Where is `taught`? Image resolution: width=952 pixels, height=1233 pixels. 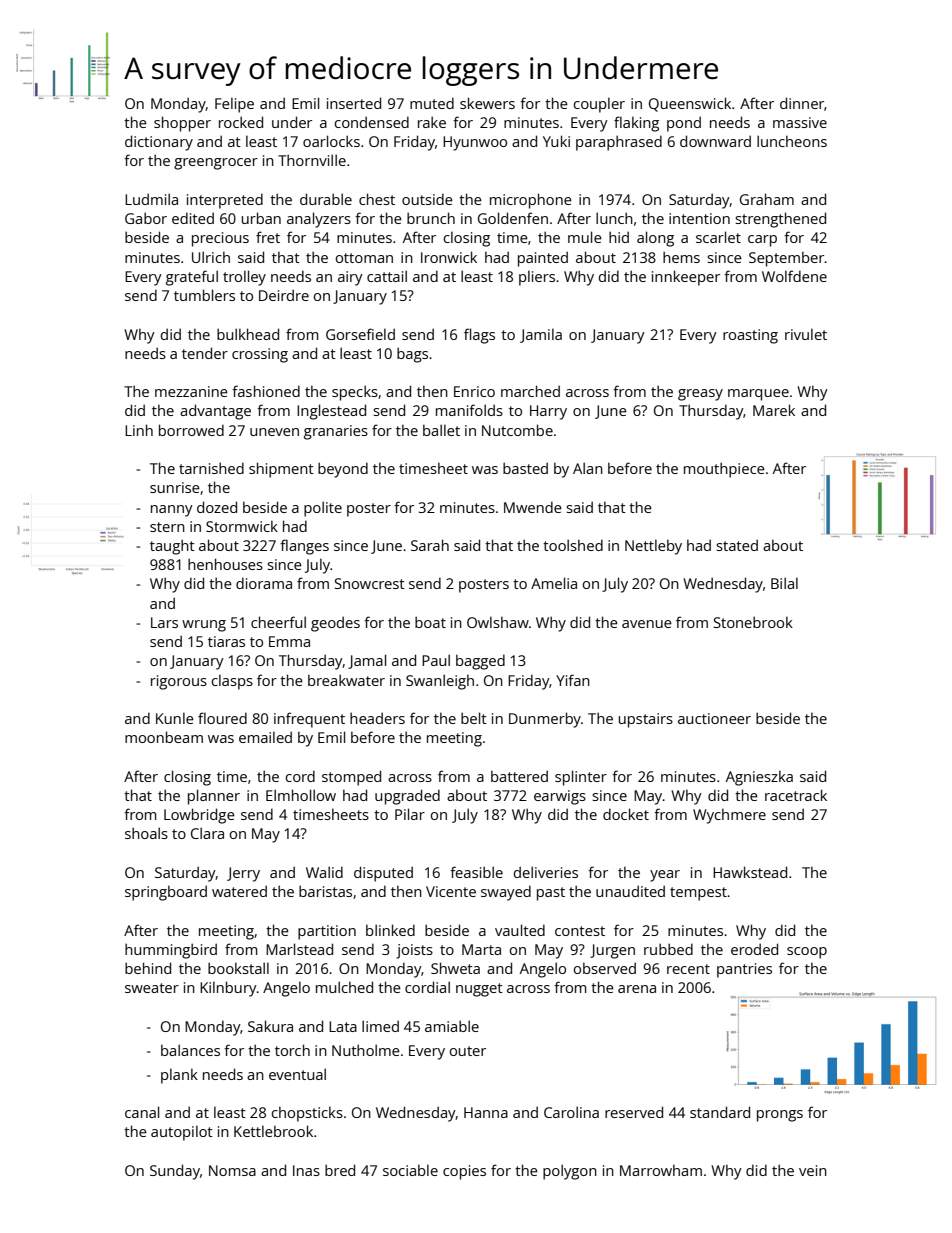 taught is located at coordinates (172, 547).
